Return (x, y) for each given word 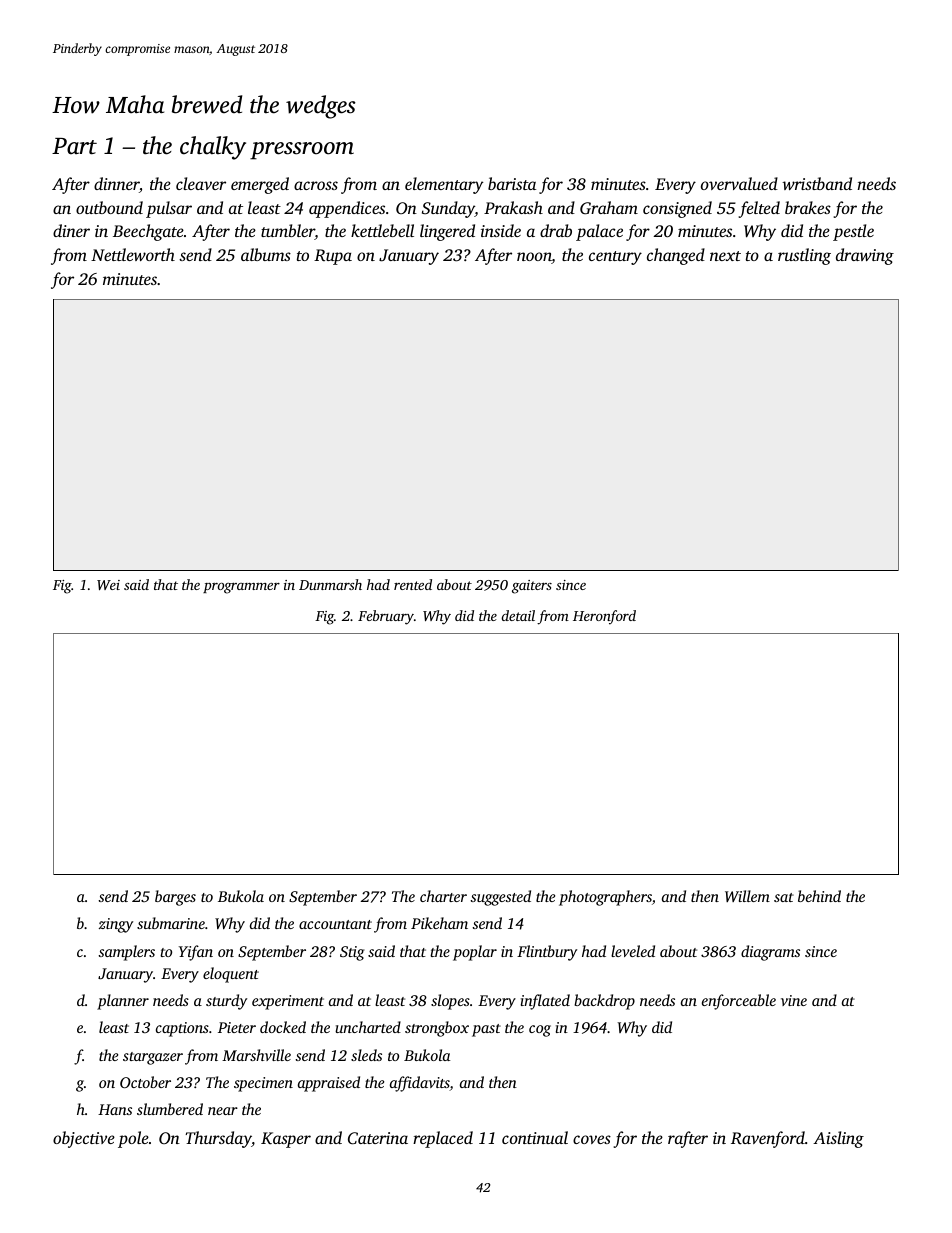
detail (518, 615)
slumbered (170, 1109)
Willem (747, 896)
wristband (817, 183)
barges (175, 898)
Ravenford (768, 1139)
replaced (443, 1139)
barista (512, 183)
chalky (213, 148)
